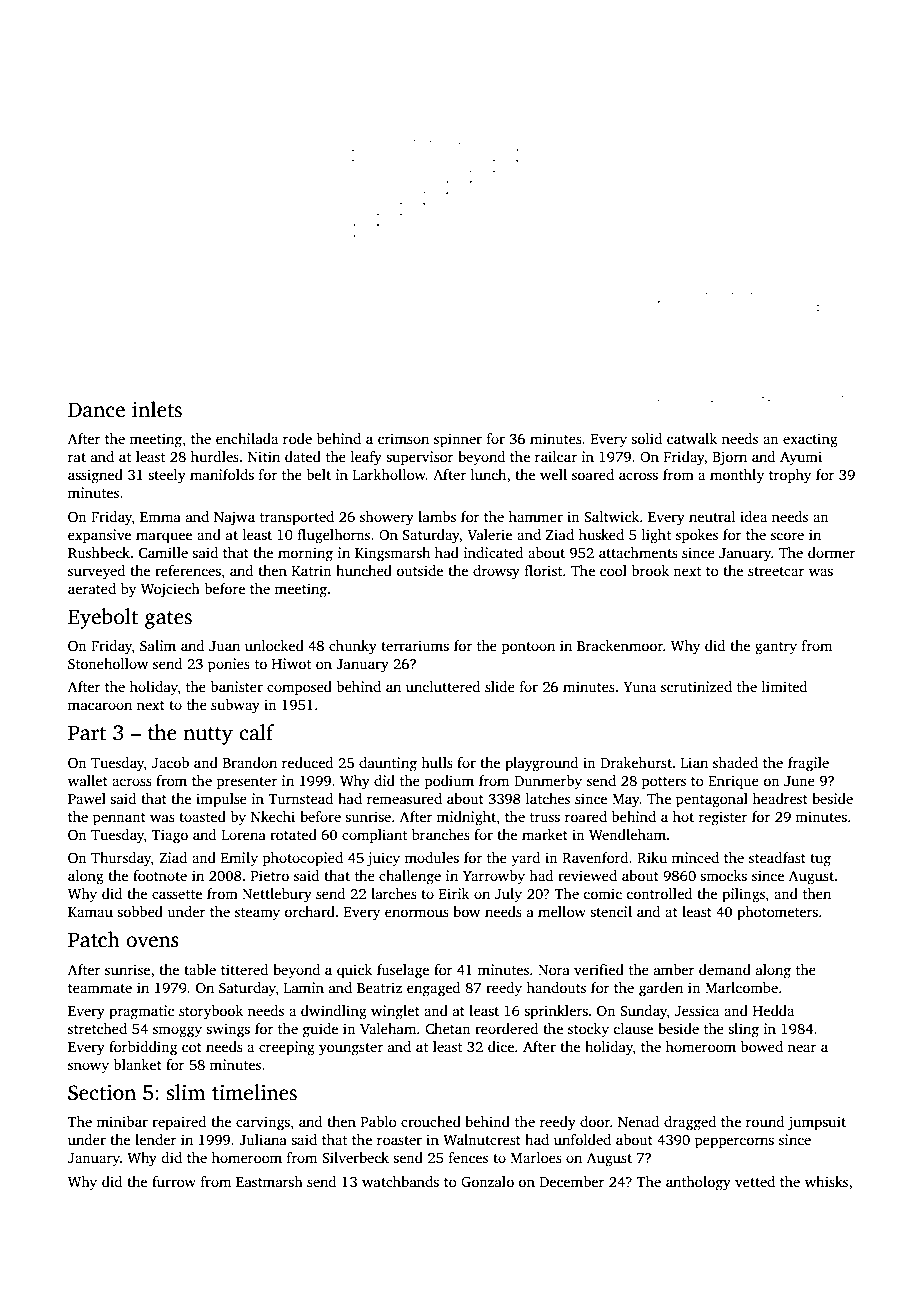 This document has width=924, height=1308. Describe the element at coordinates (99, 536) in the document. I see `expansive` at that location.
